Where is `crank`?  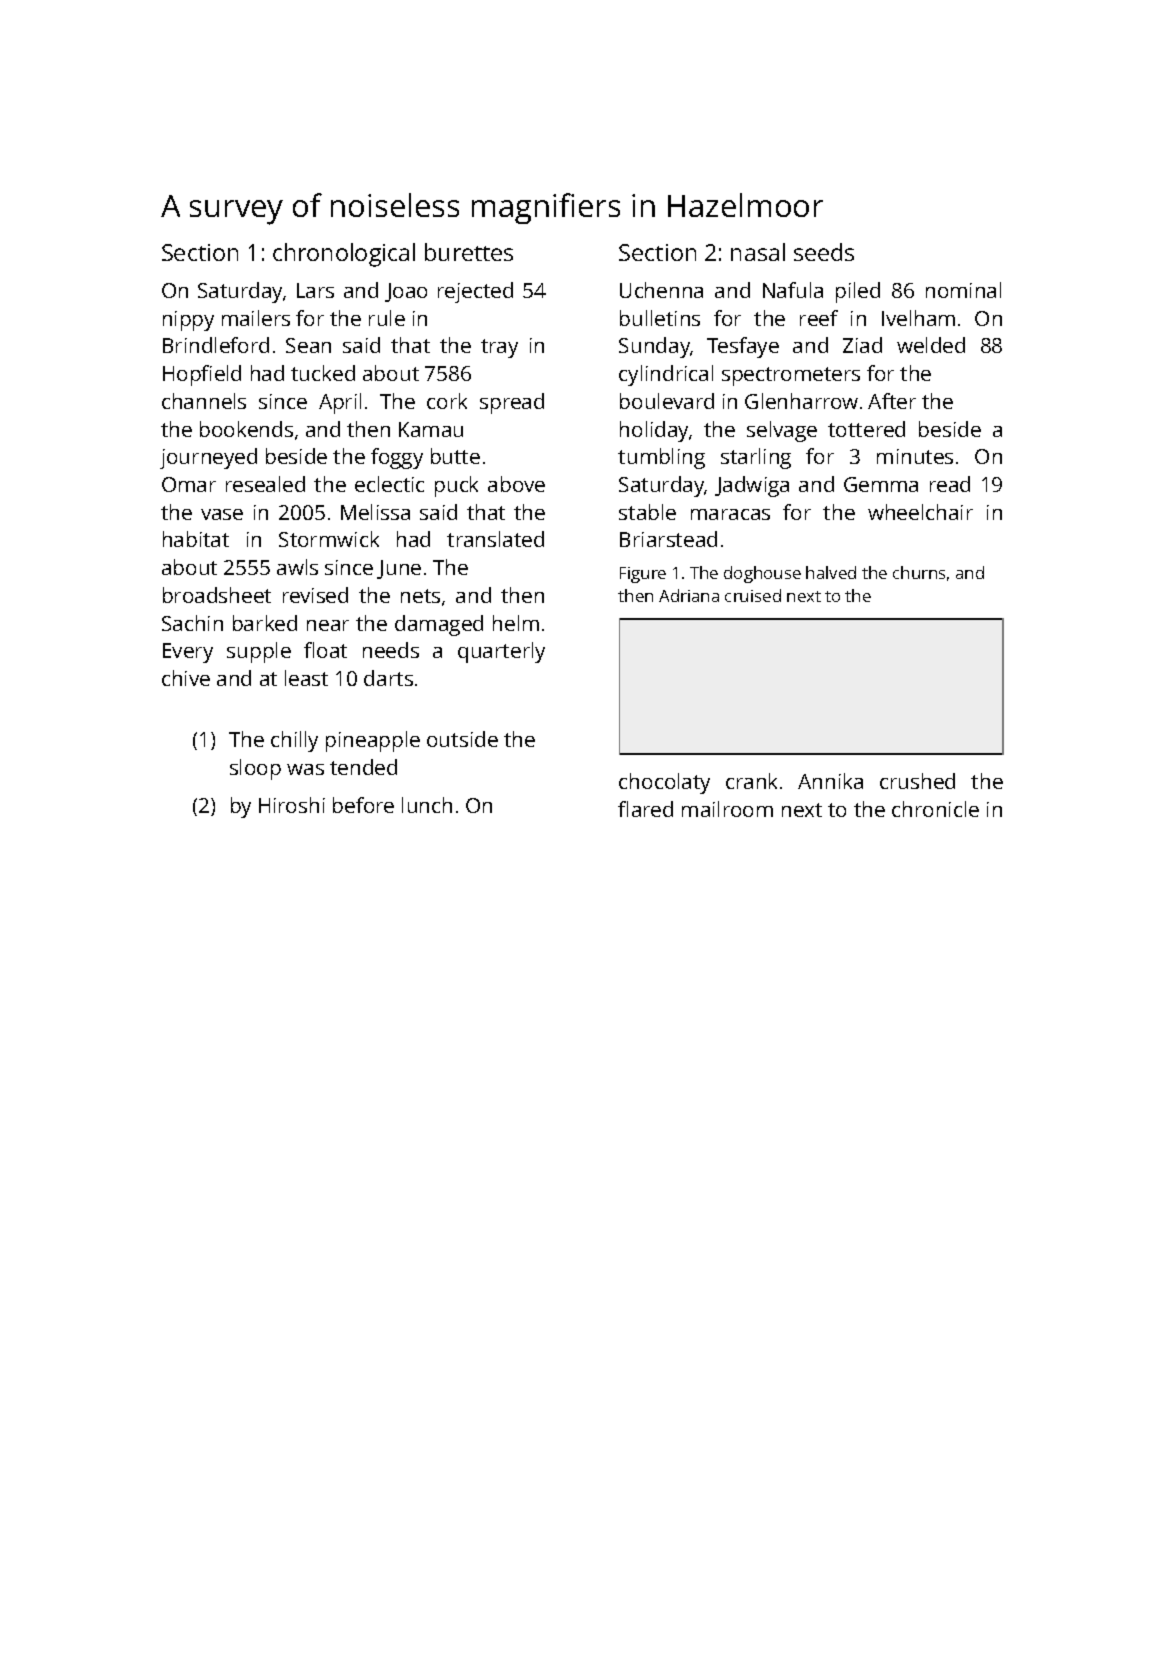 crank is located at coordinates (751, 781).
